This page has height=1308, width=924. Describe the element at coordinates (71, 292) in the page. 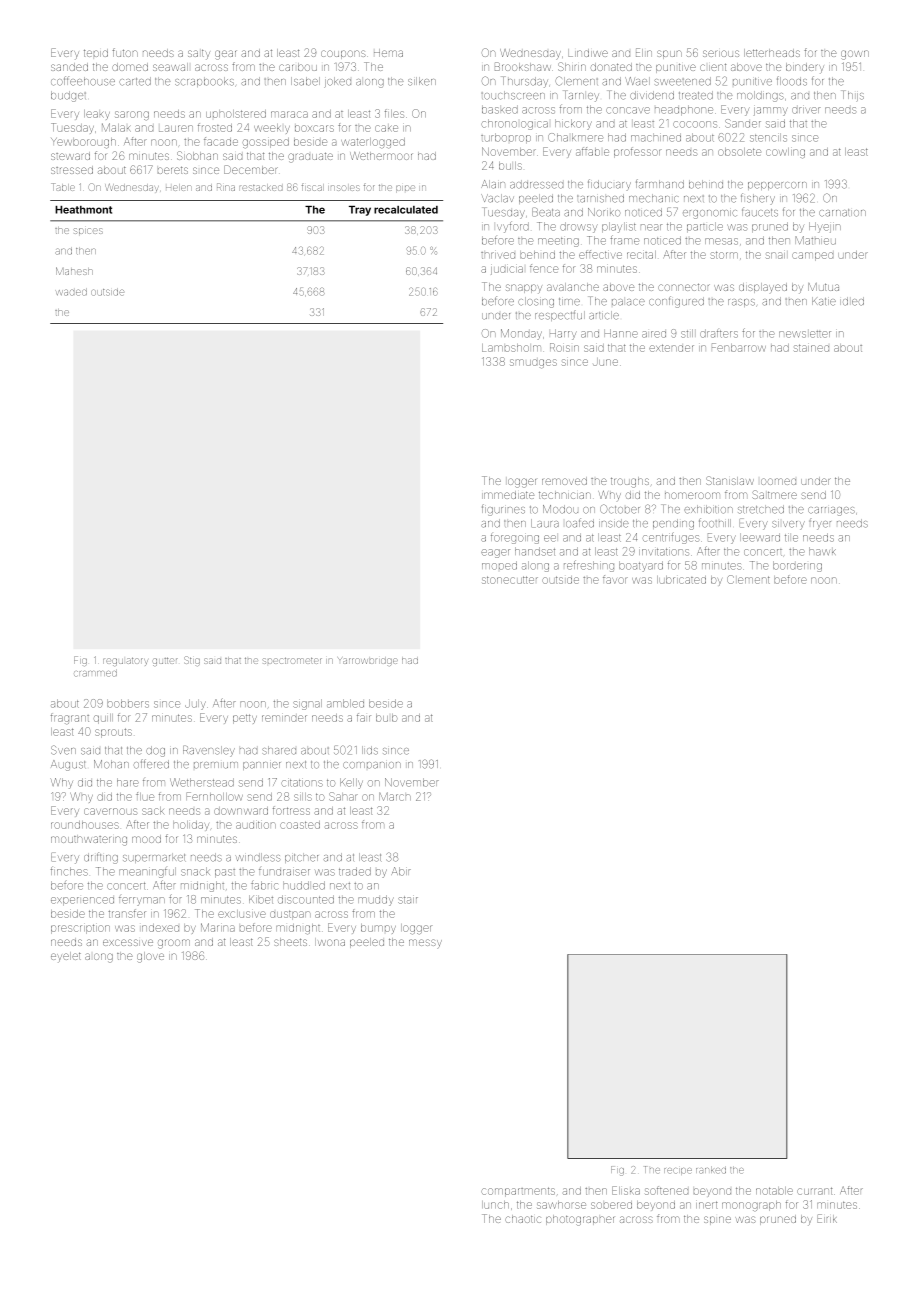

I see `waded` at that location.
